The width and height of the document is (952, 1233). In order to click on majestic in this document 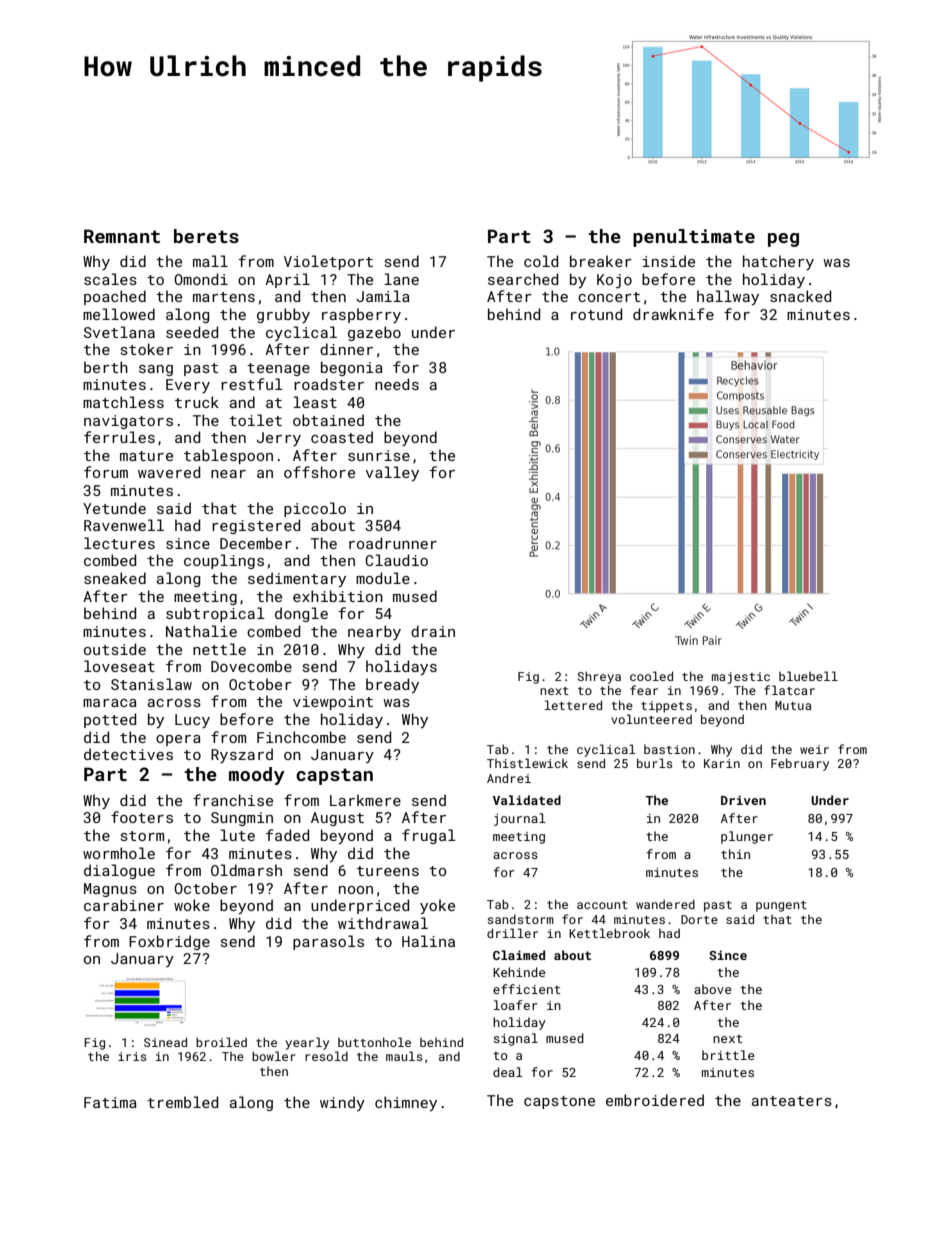, I will do `click(741, 678)`.
